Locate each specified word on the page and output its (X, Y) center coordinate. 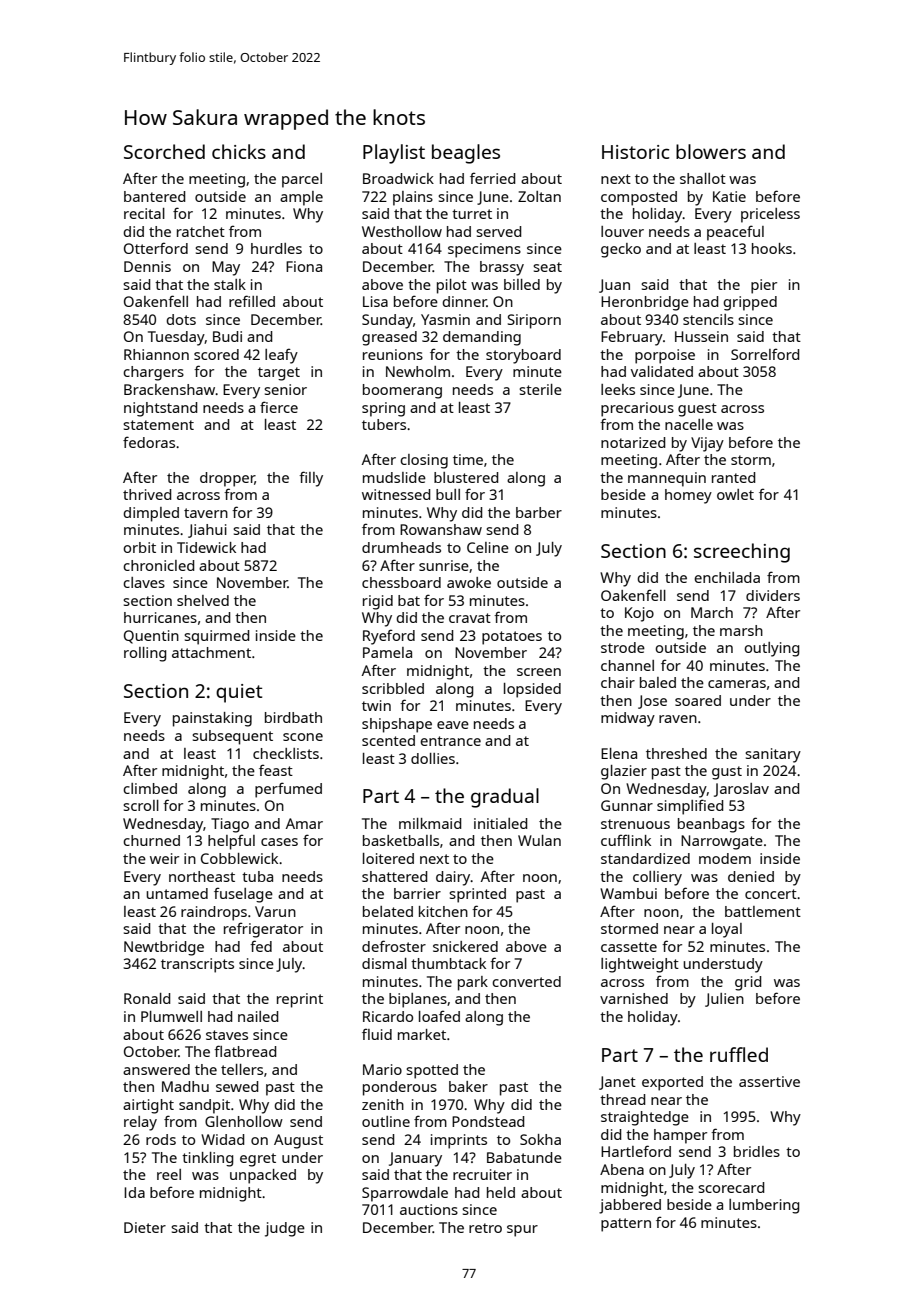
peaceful (735, 233)
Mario (382, 1069)
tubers (384, 424)
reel (169, 1174)
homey (688, 496)
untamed (177, 893)
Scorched (164, 151)
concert (771, 894)
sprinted (477, 895)
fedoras (149, 442)
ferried (492, 178)
